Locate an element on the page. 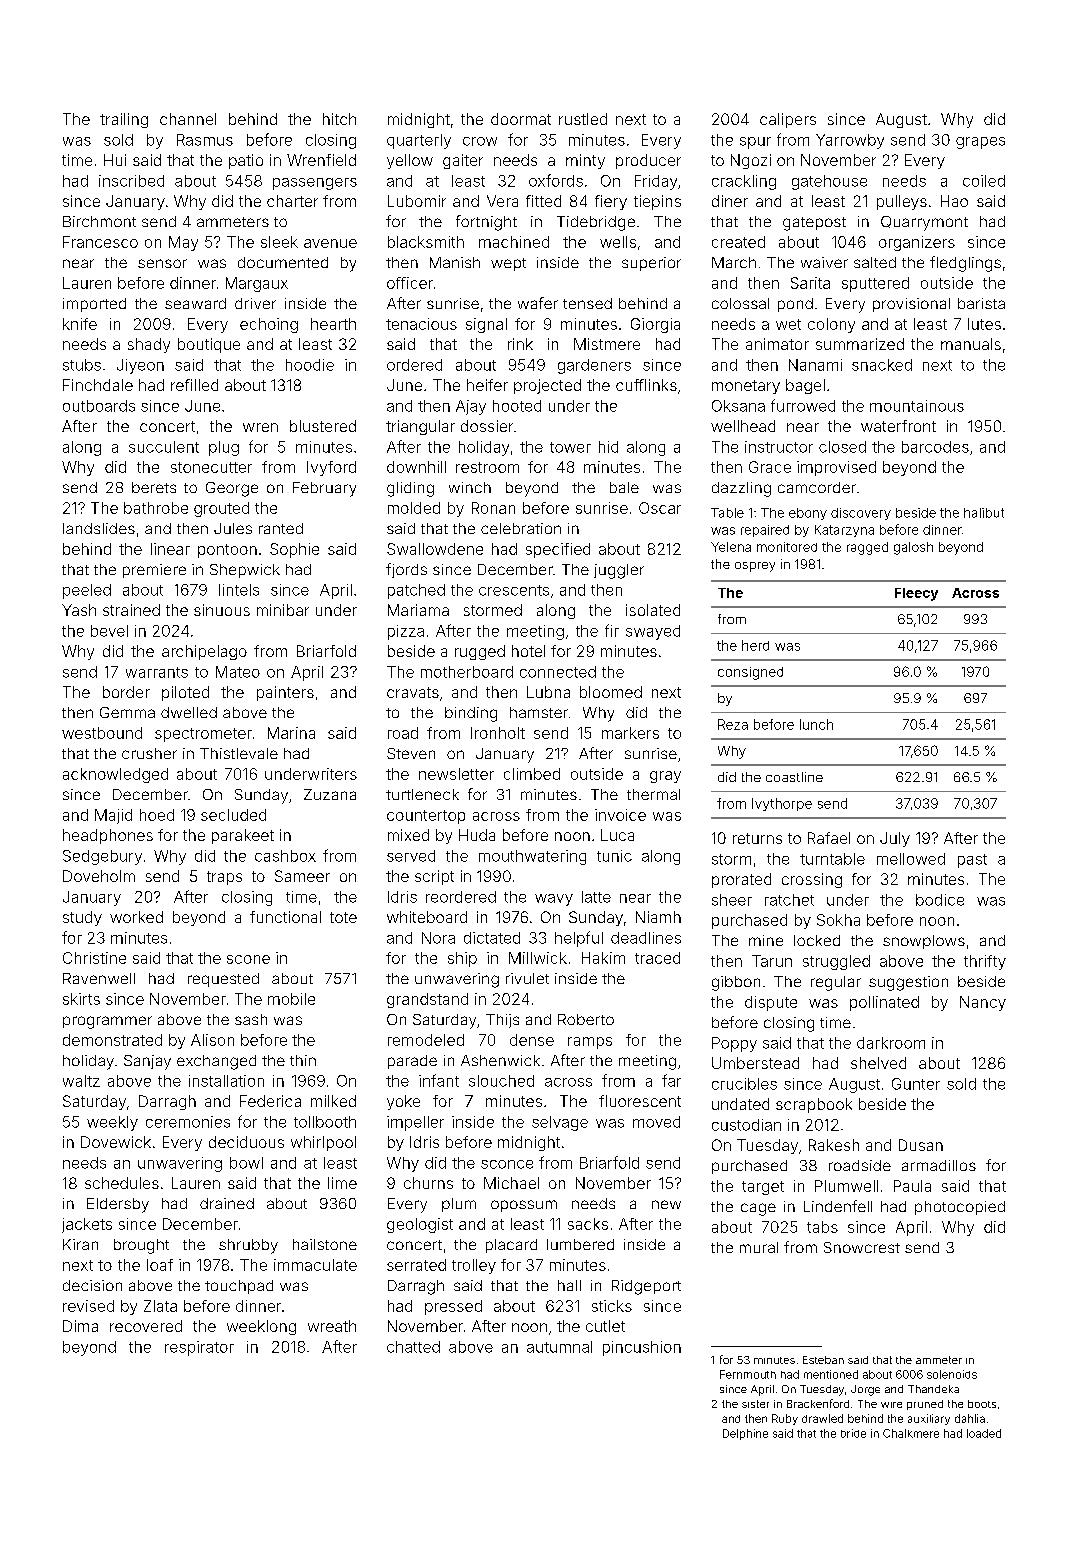 The width and height of the page is (1068, 1547). doormat is located at coordinates (521, 119).
